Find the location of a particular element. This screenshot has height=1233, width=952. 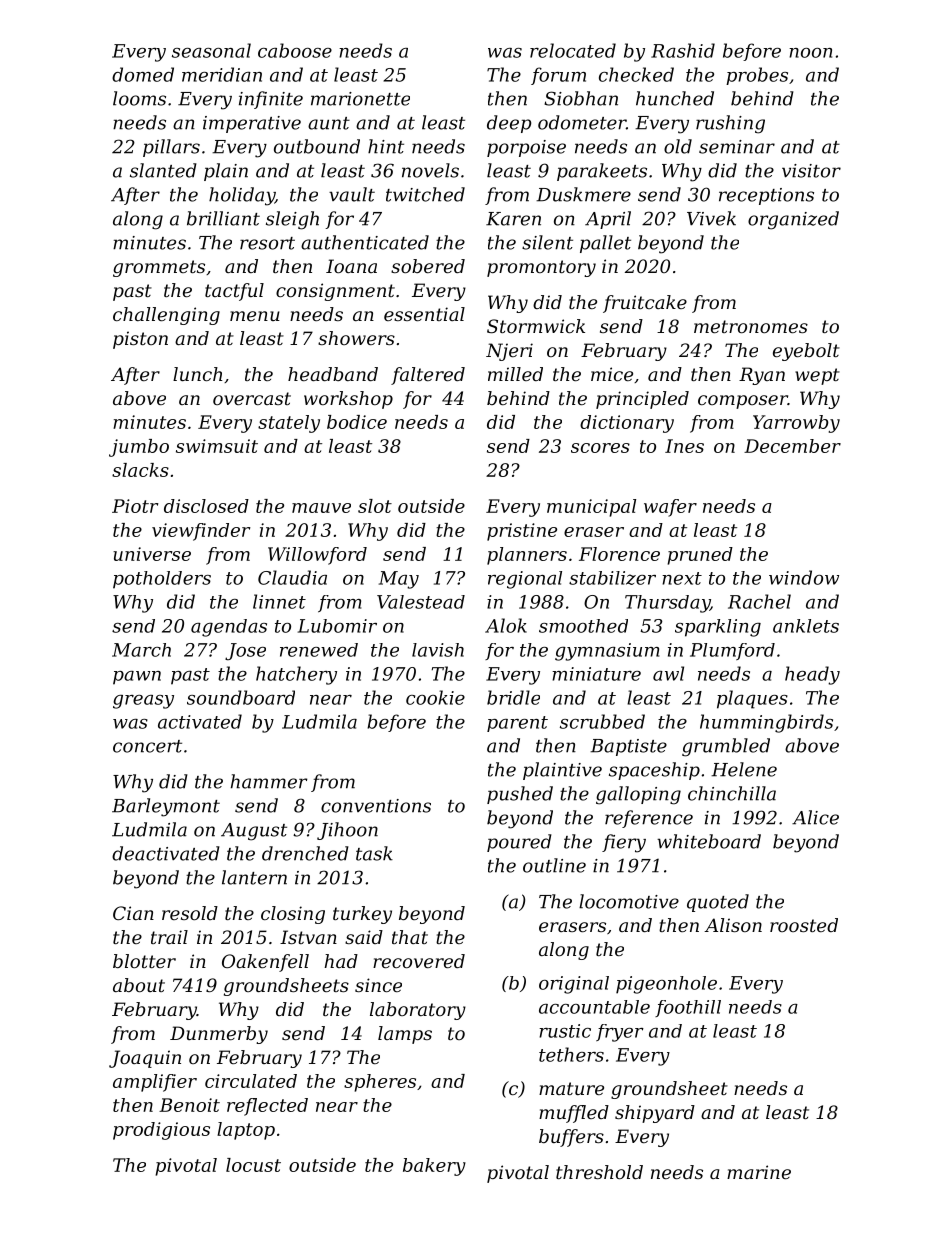

relocated is located at coordinates (573, 50).
